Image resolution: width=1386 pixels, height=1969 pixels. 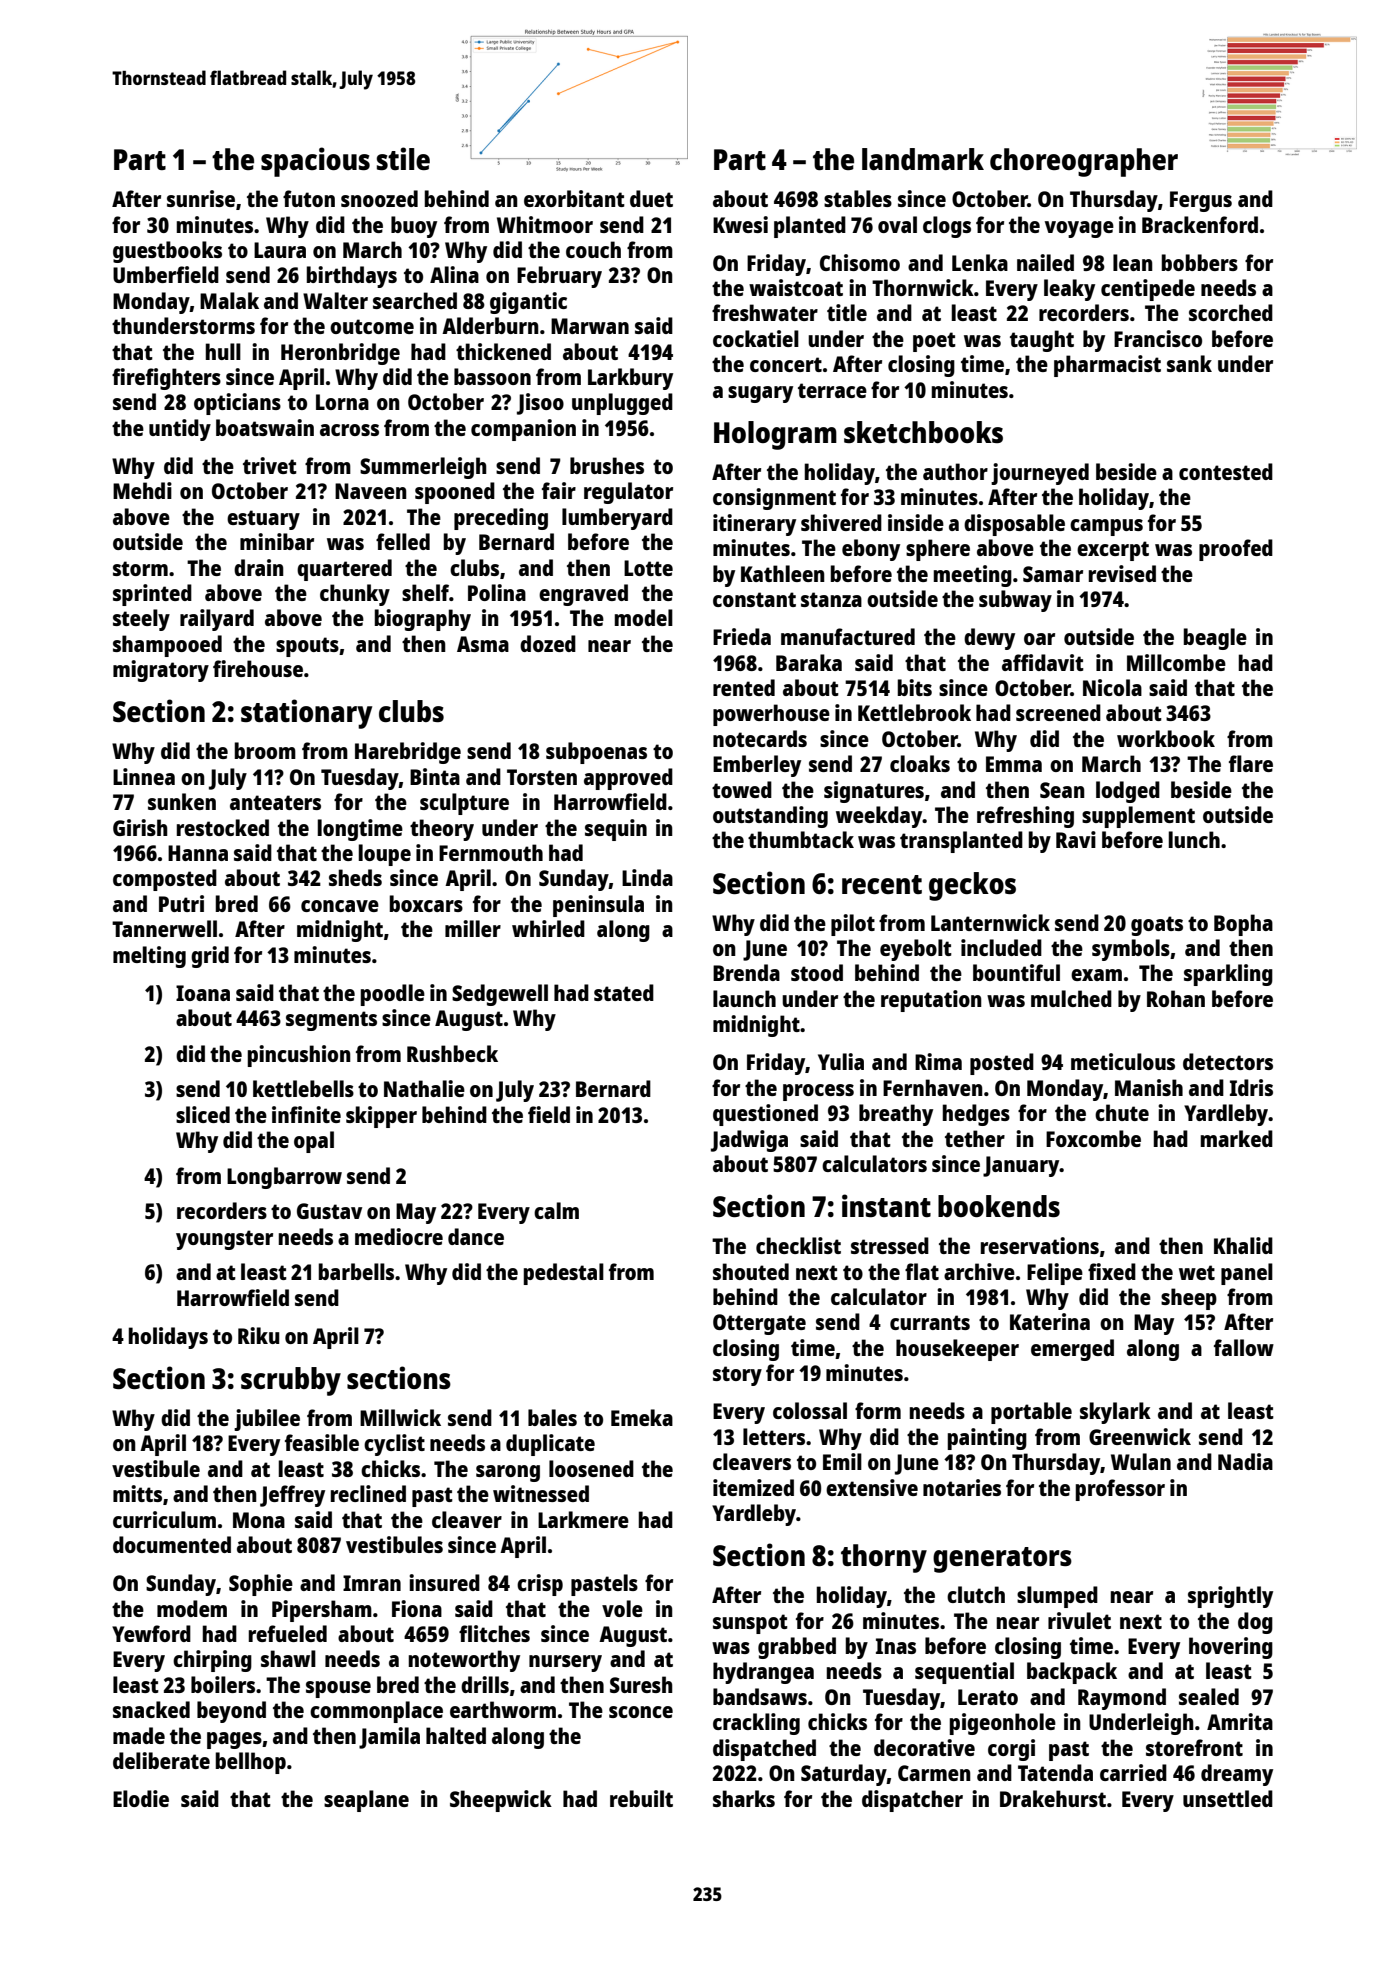 What do you see at coordinates (261, 1585) in the image?
I see `Sophie` at bounding box center [261, 1585].
